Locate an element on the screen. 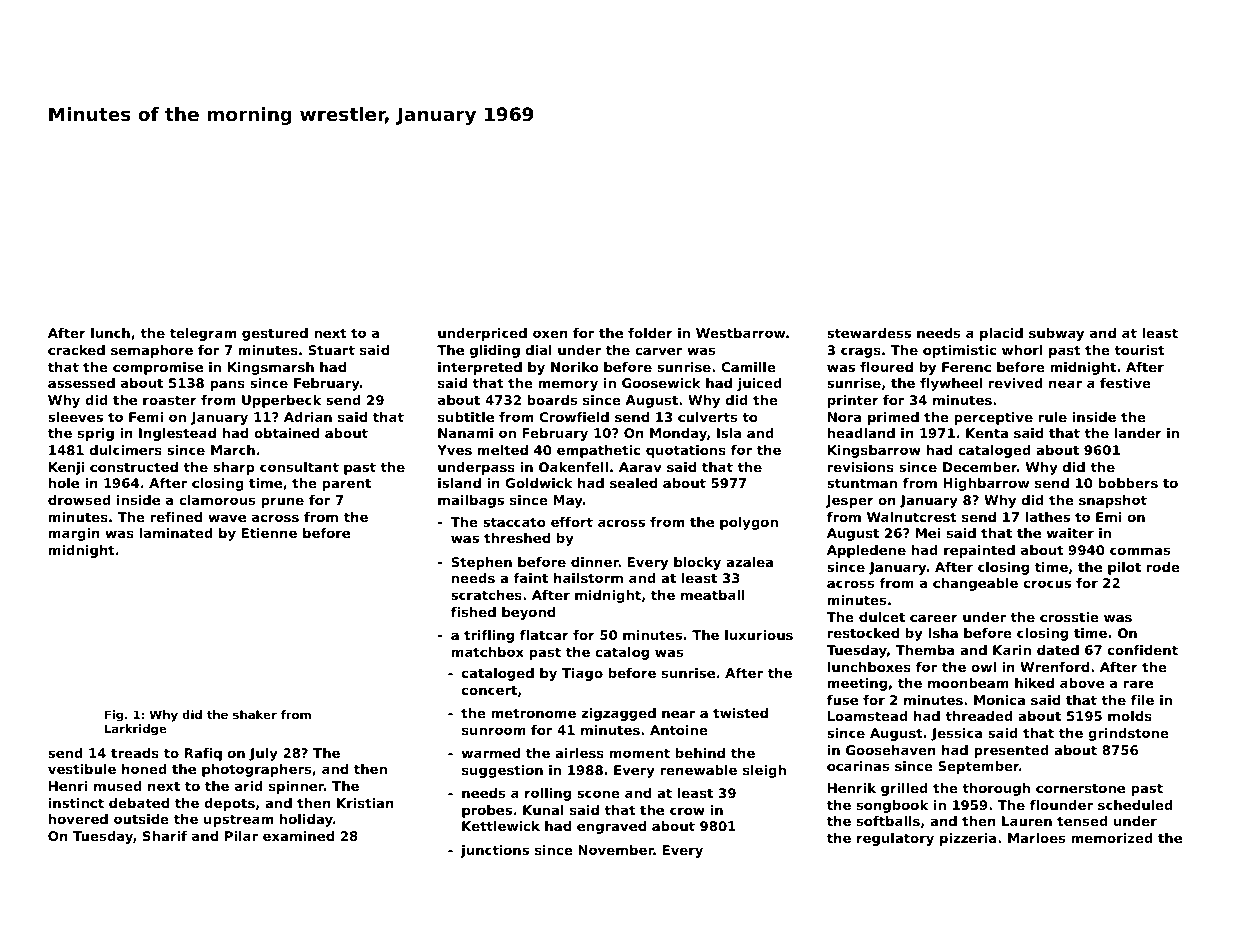 The width and height of the screenshot is (1233, 952). Kenji is located at coordinates (66, 468).
